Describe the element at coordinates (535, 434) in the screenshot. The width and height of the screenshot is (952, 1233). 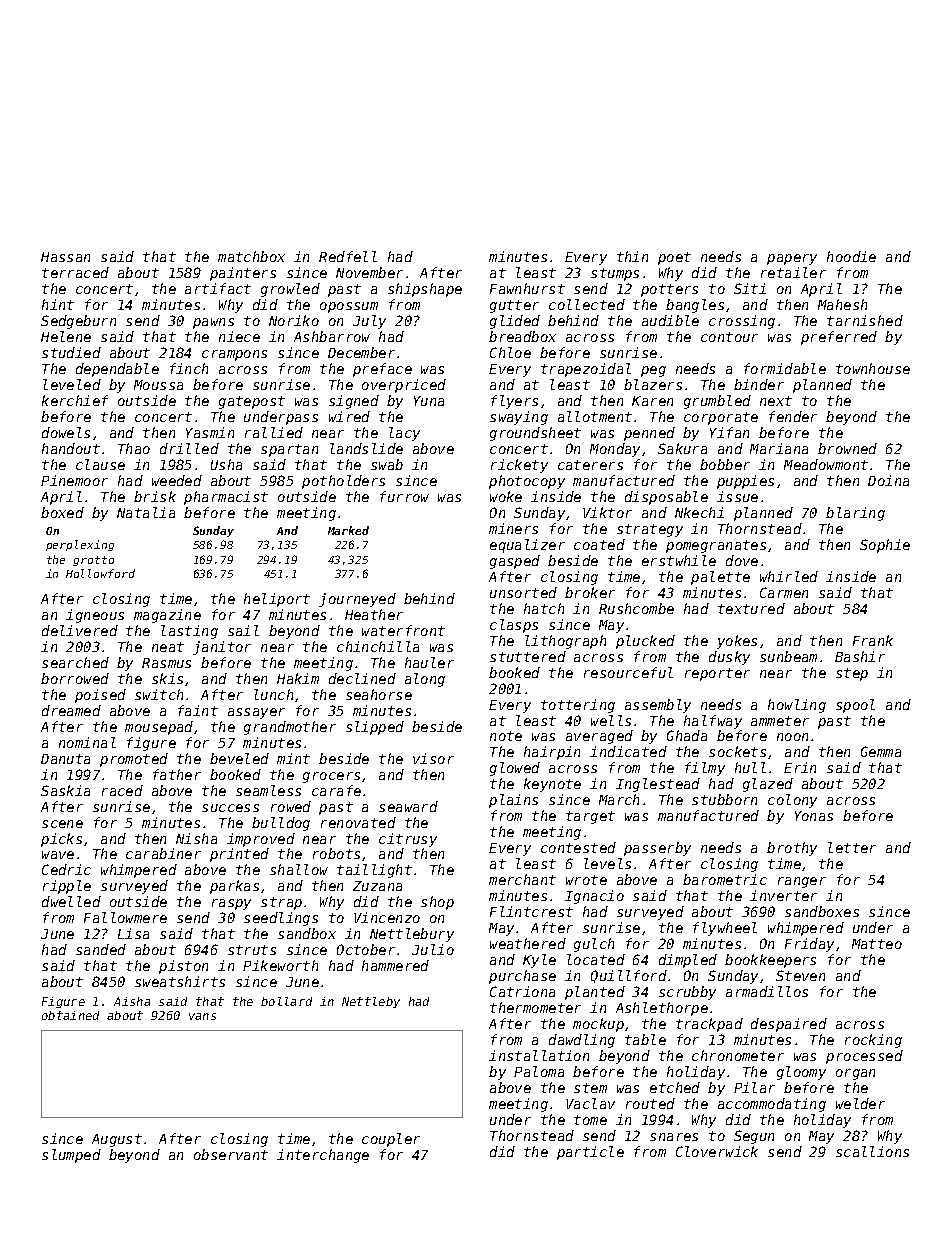
I see `groundsheet` at that location.
